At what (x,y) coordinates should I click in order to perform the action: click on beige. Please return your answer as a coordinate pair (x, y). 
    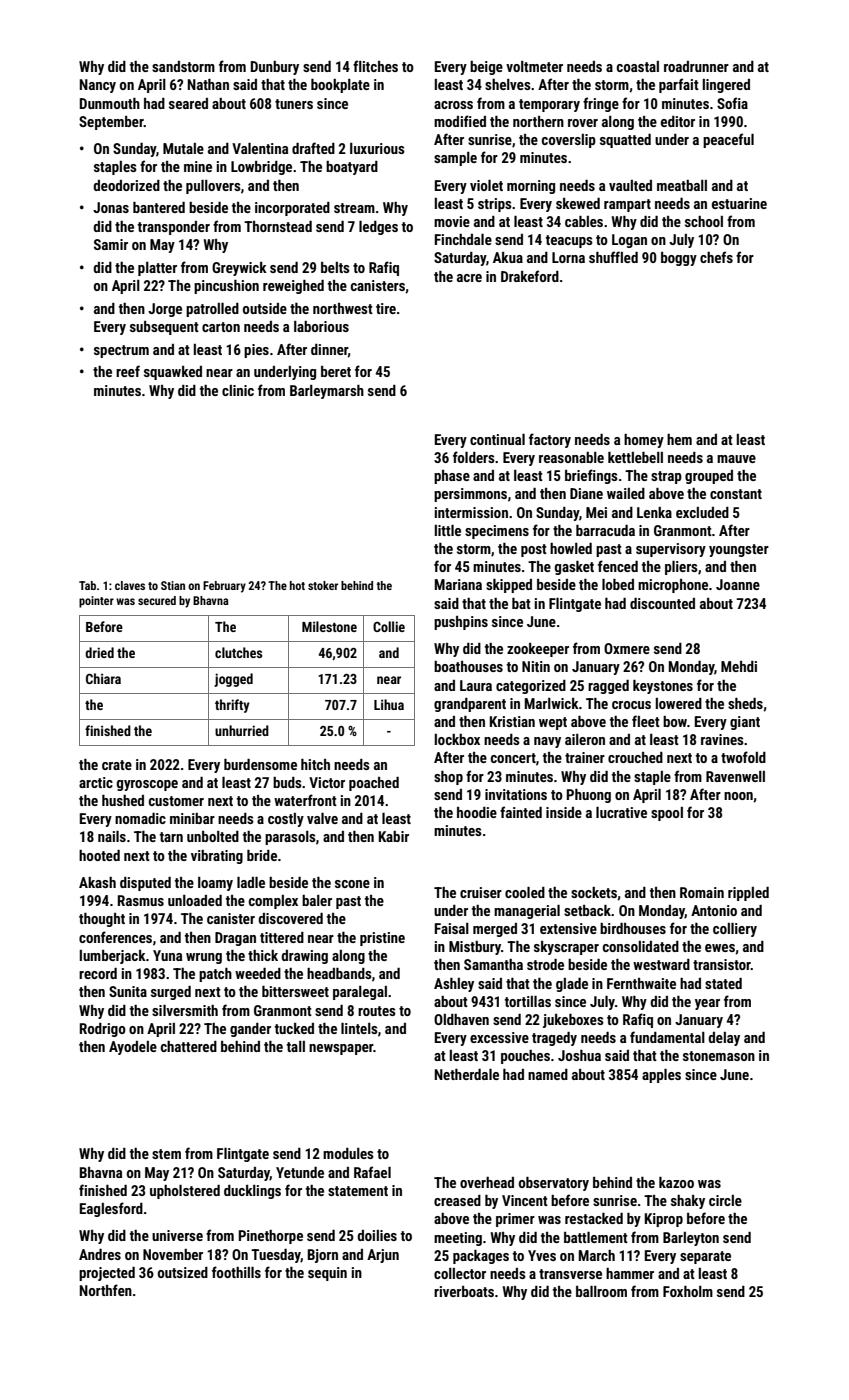
    Looking at the image, I should click on (486, 68).
